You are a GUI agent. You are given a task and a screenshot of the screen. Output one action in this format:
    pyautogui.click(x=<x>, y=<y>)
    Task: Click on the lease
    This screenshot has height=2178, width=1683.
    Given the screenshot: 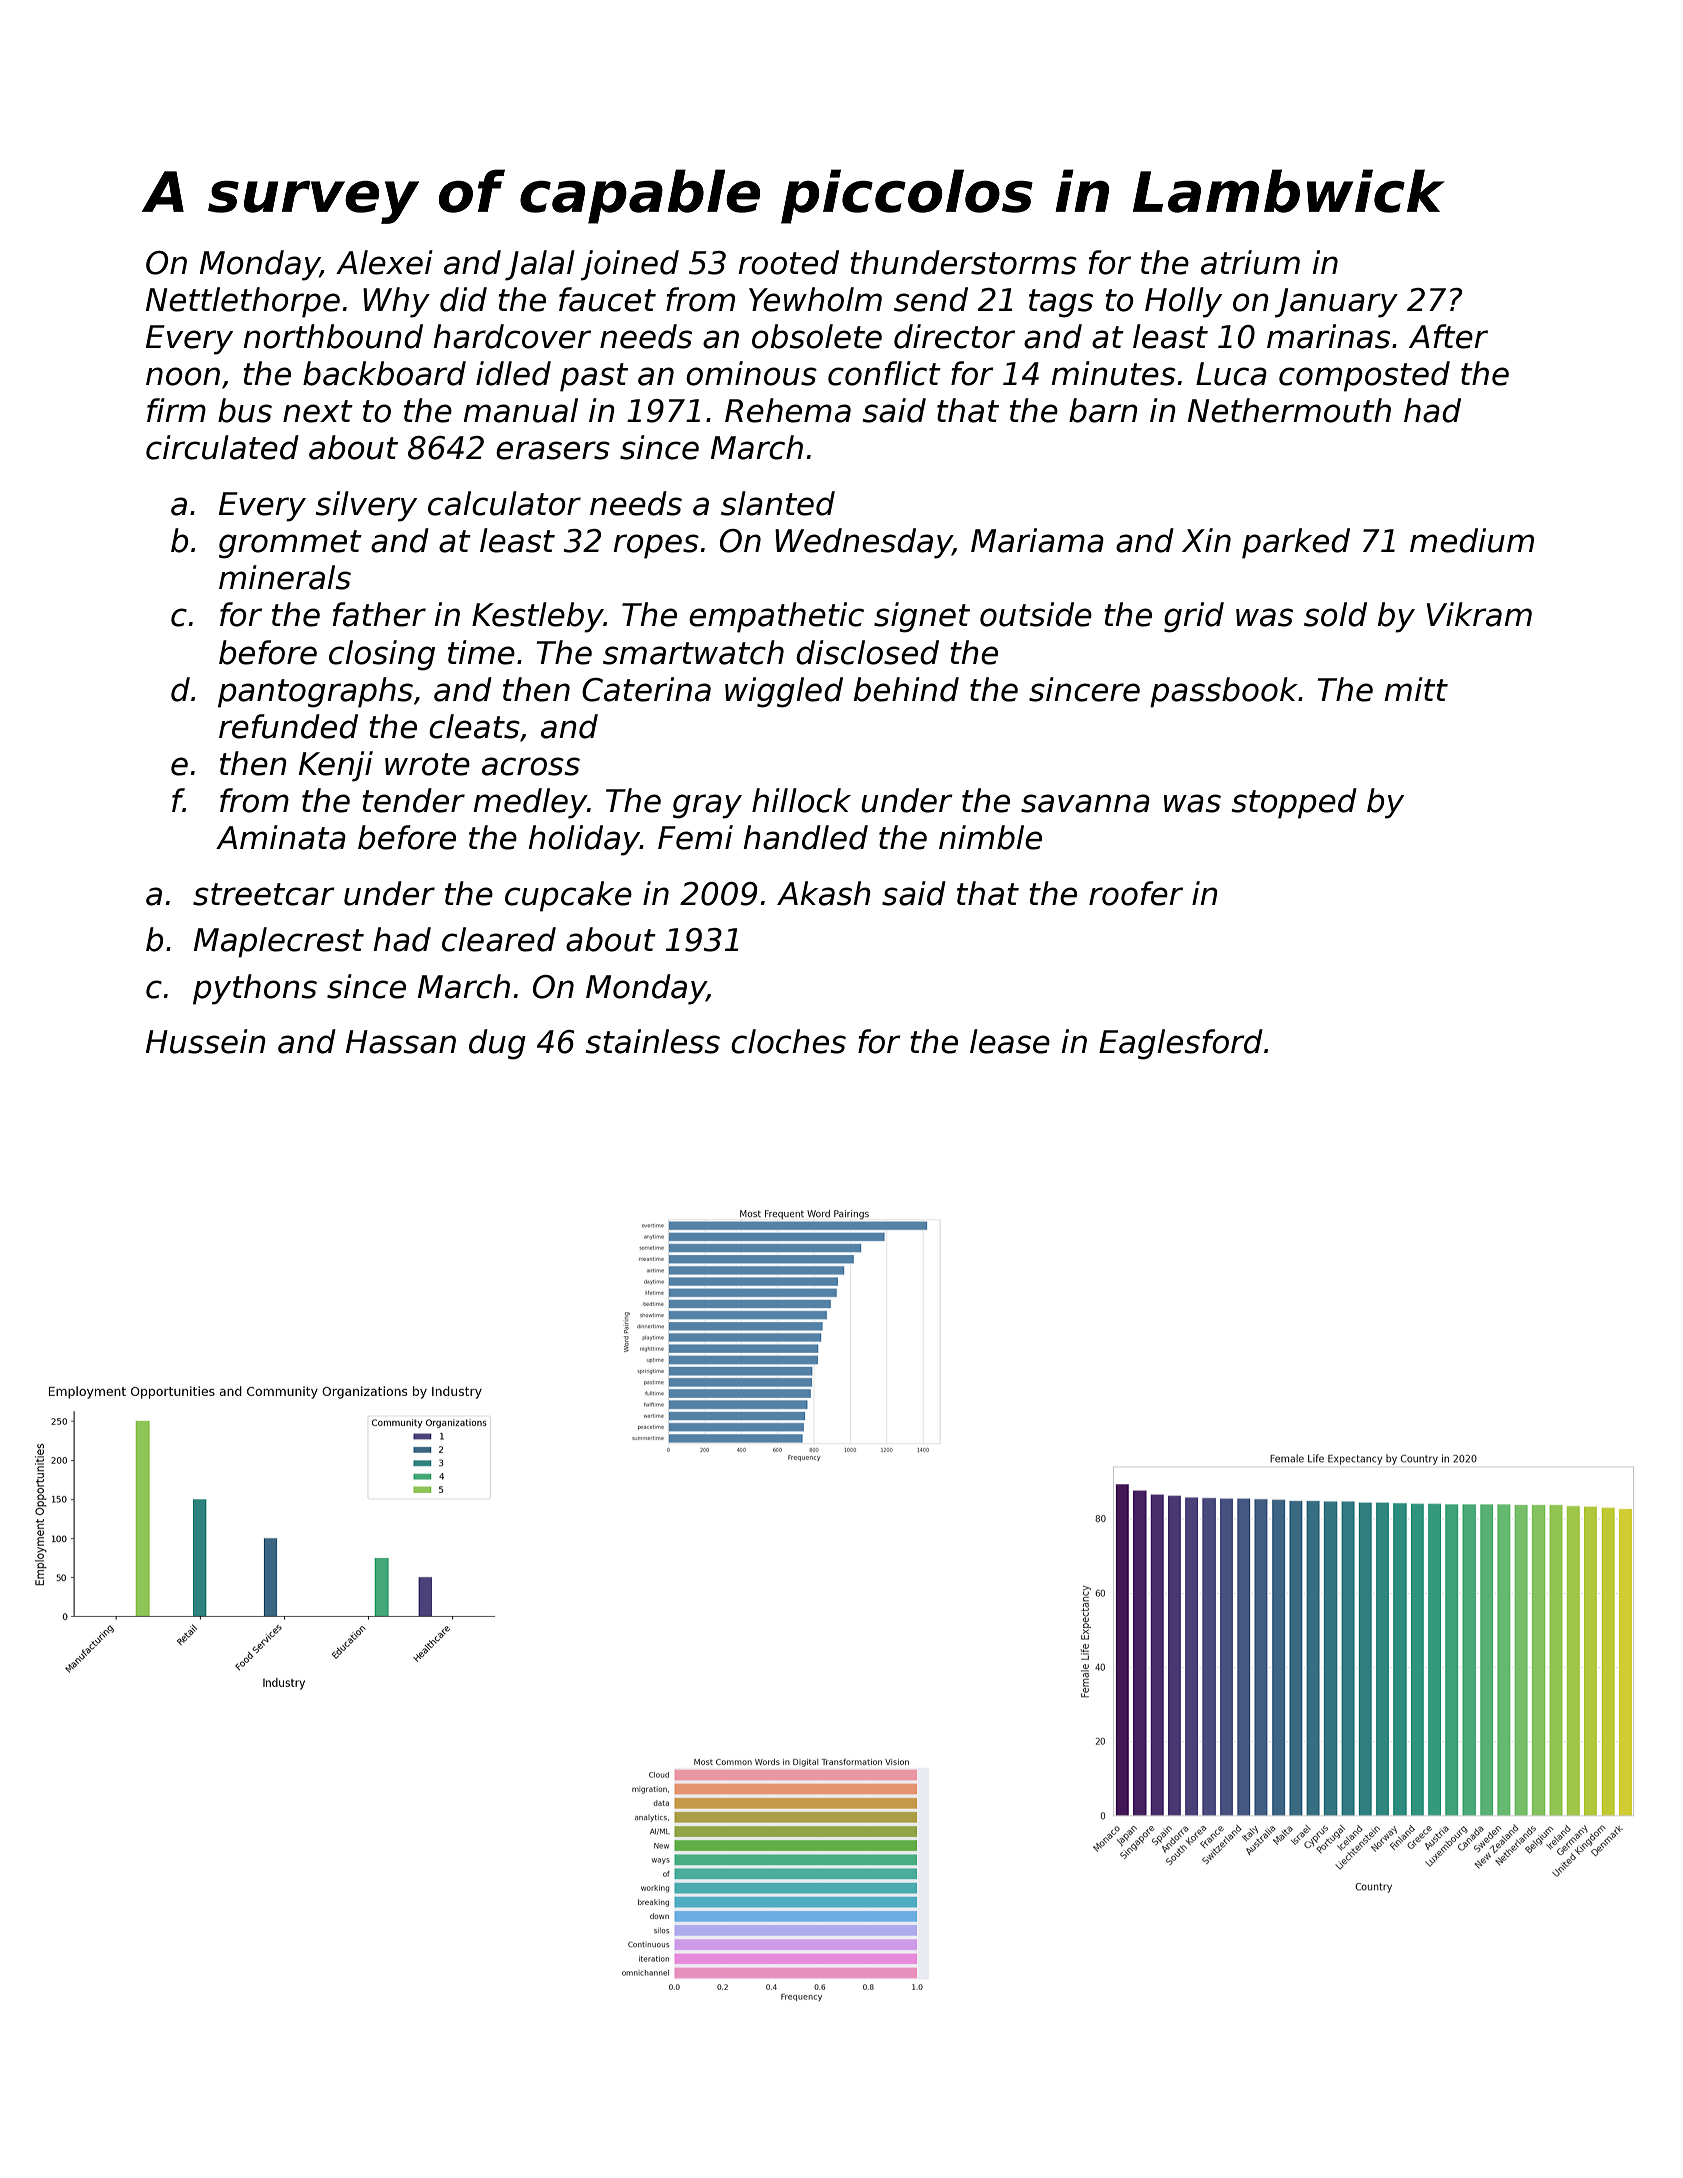 What is the action you would take?
    pyautogui.click(x=1010, y=1041)
